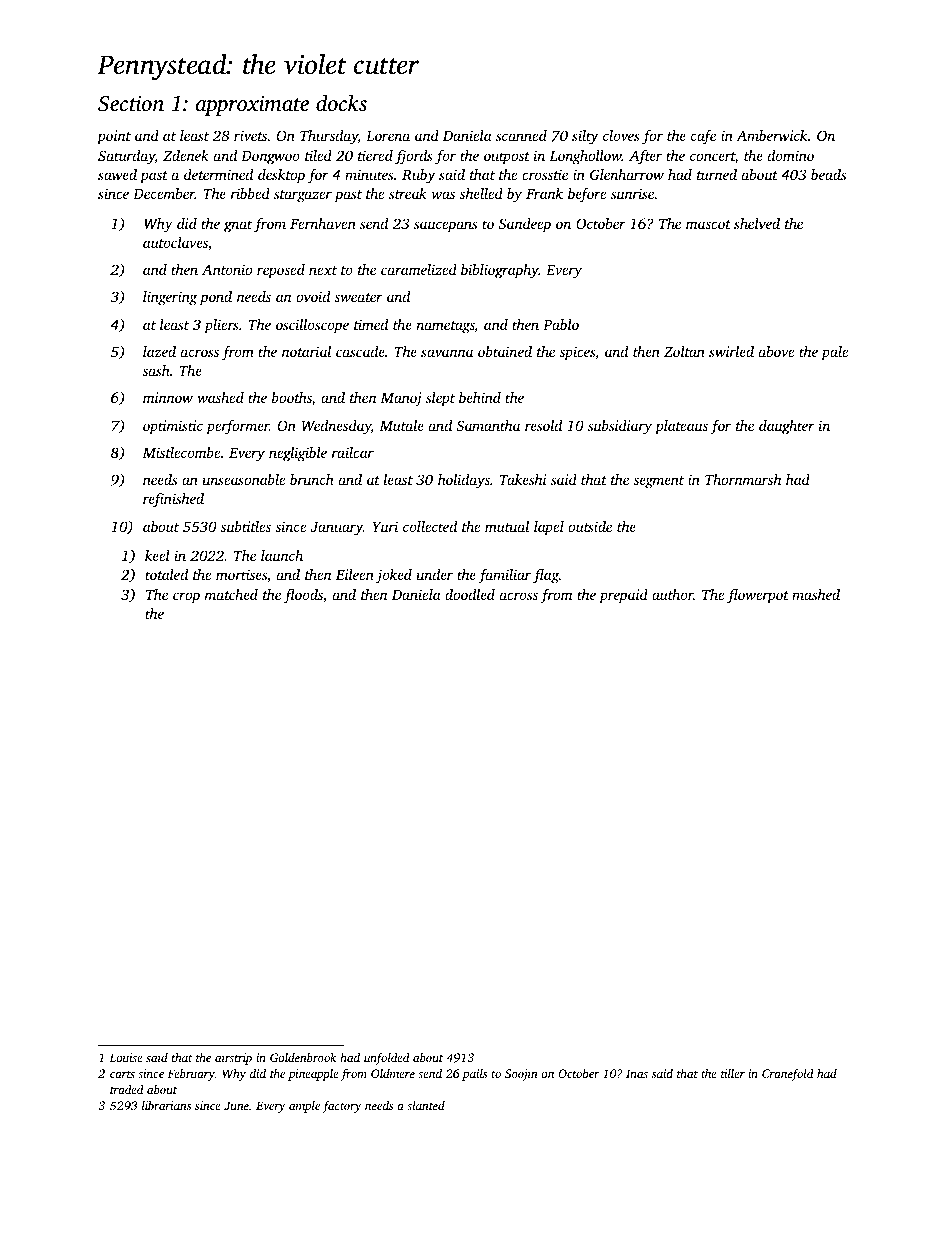 This screenshot has width=952, height=1233. Describe the element at coordinates (252, 106) in the screenshot. I see `approximate` at that location.
